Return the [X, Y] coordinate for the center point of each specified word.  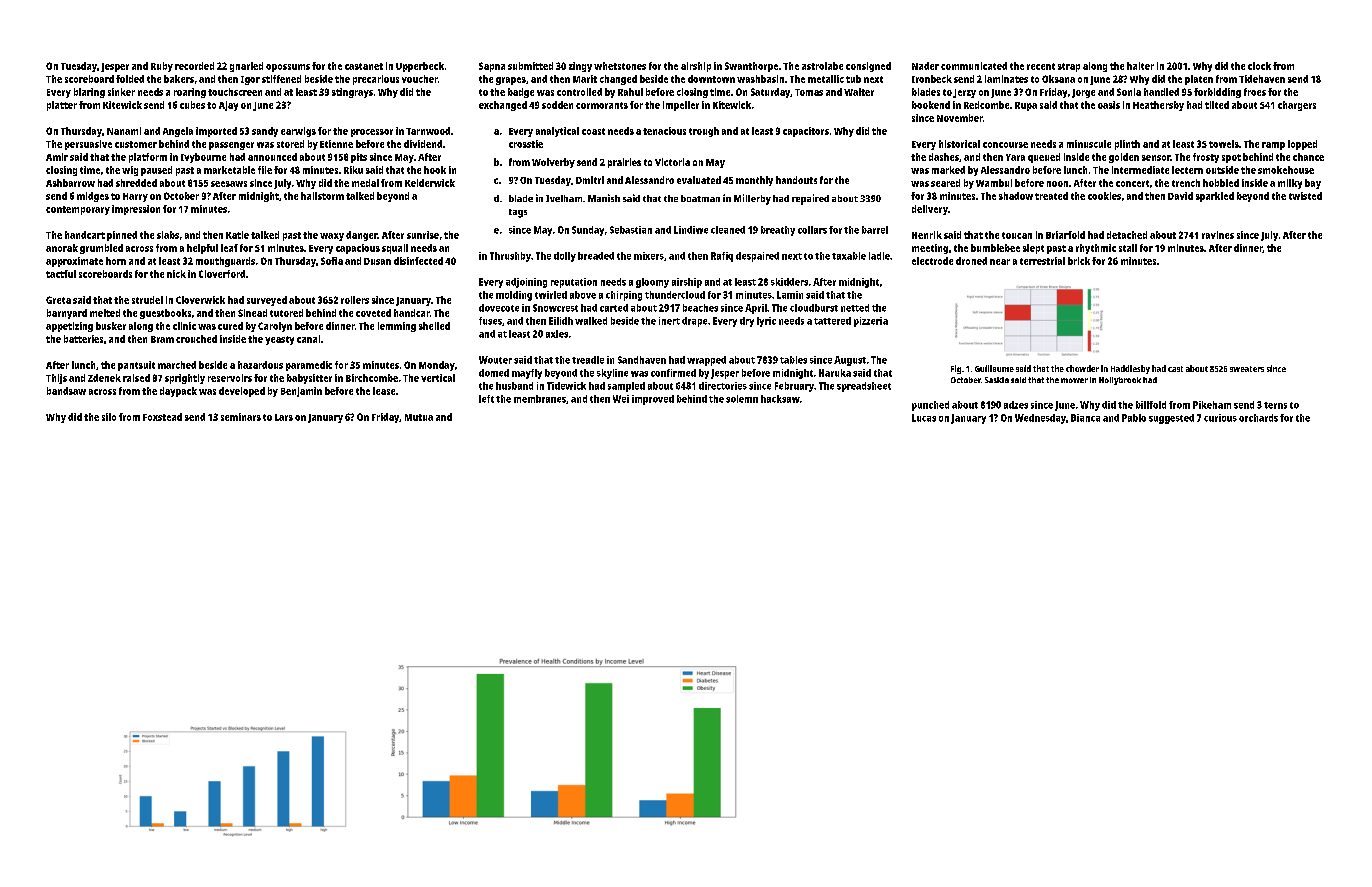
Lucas [924, 418]
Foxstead [162, 417]
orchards [1258, 418]
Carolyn [275, 327]
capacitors [806, 132]
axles [557, 334]
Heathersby [1158, 106]
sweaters [1247, 369]
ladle [879, 256]
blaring [89, 93]
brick [1079, 261]
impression [136, 210]
